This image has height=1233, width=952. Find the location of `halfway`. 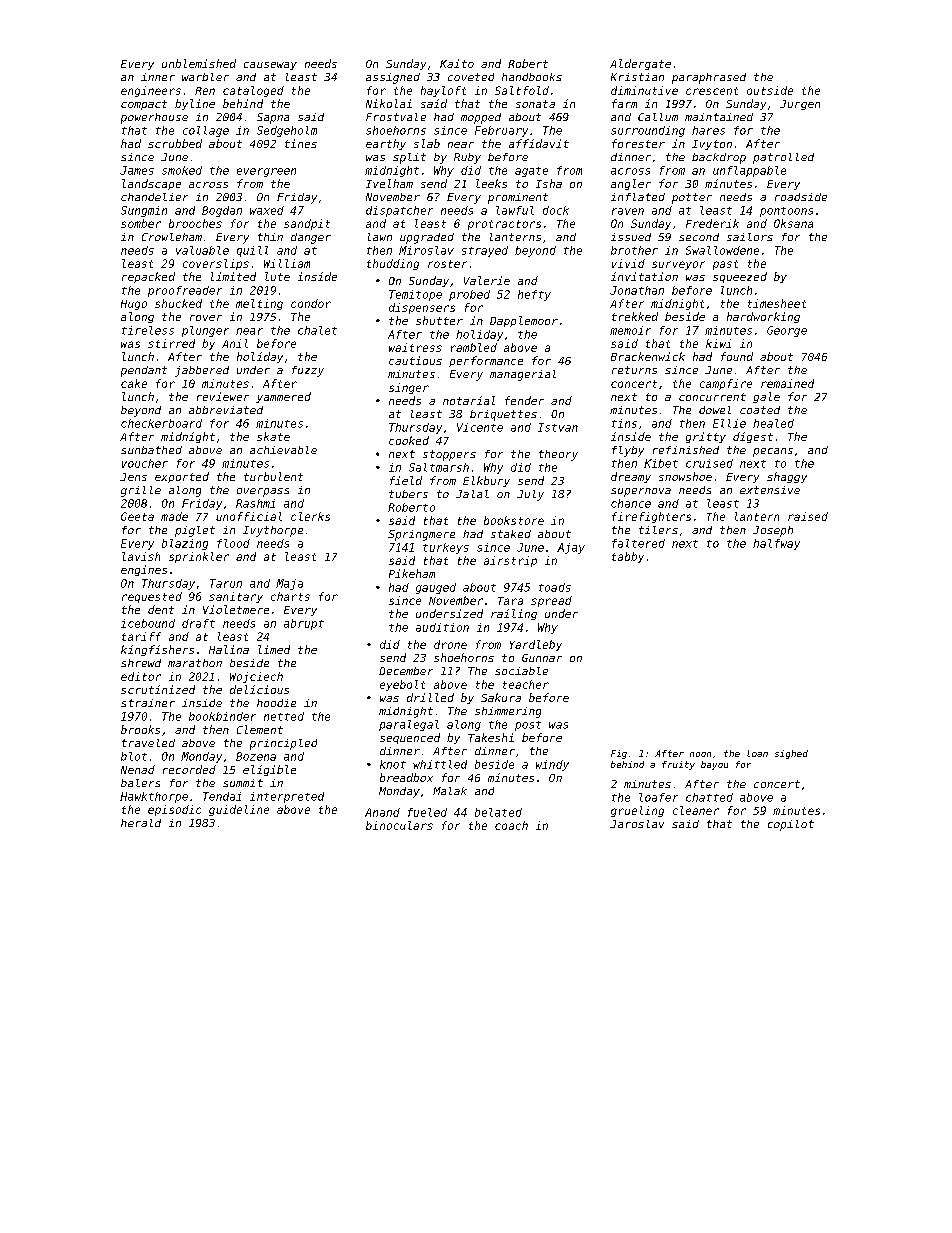

halfway is located at coordinates (776, 544).
